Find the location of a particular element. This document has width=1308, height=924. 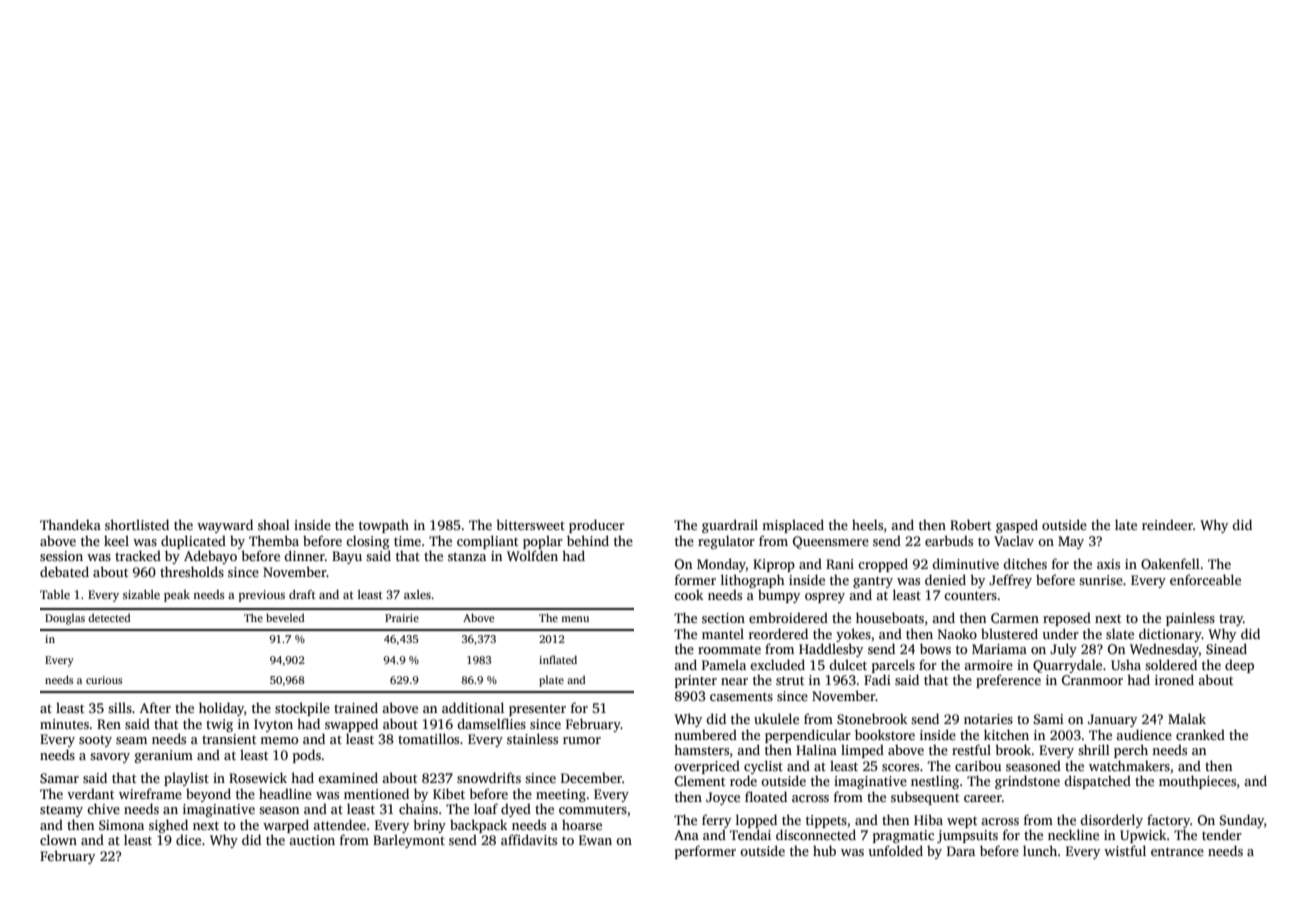

mantel is located at coordinates (723, 633).
